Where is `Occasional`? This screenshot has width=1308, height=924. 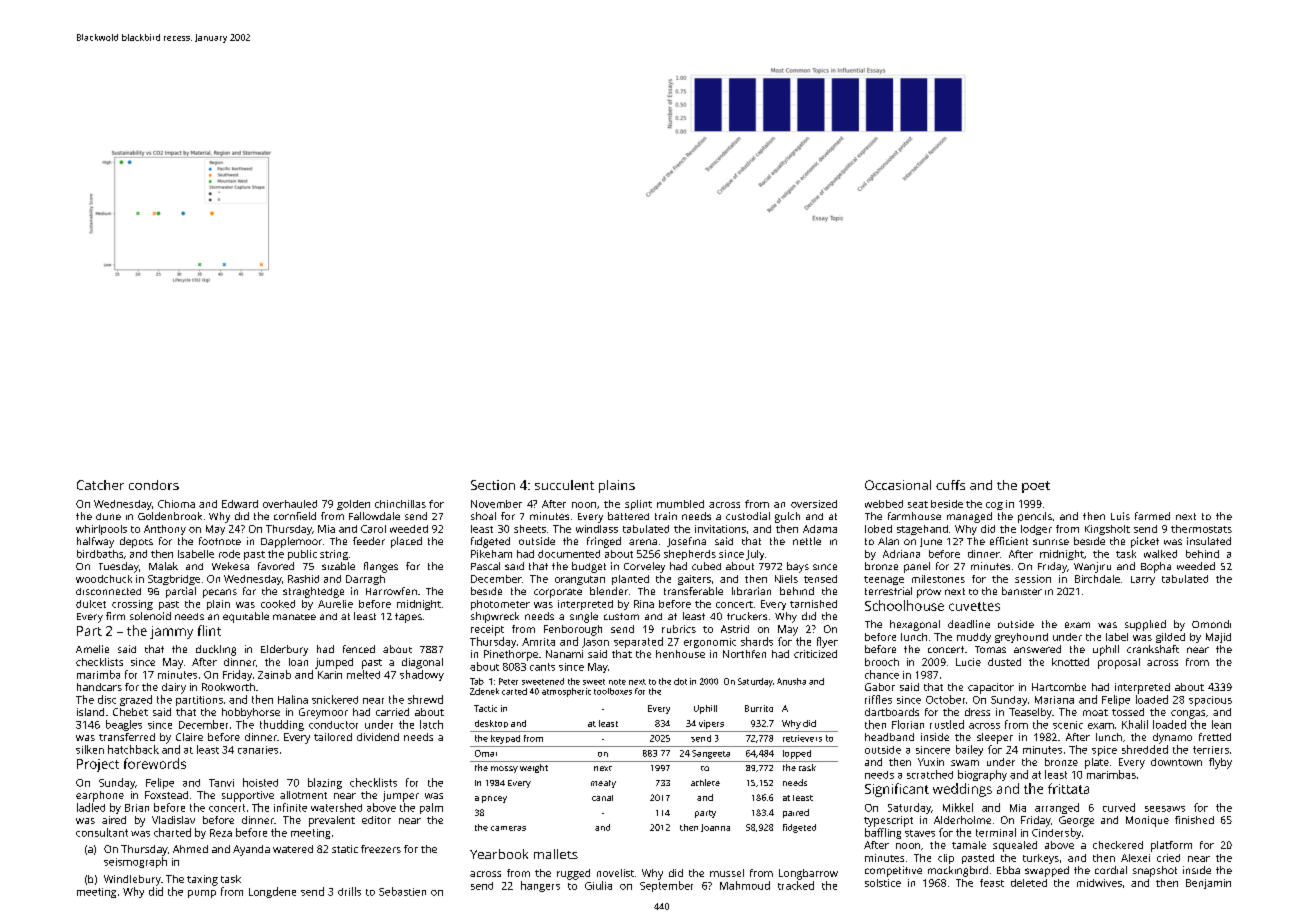
Occasional is located at coordinates (898, 485).
